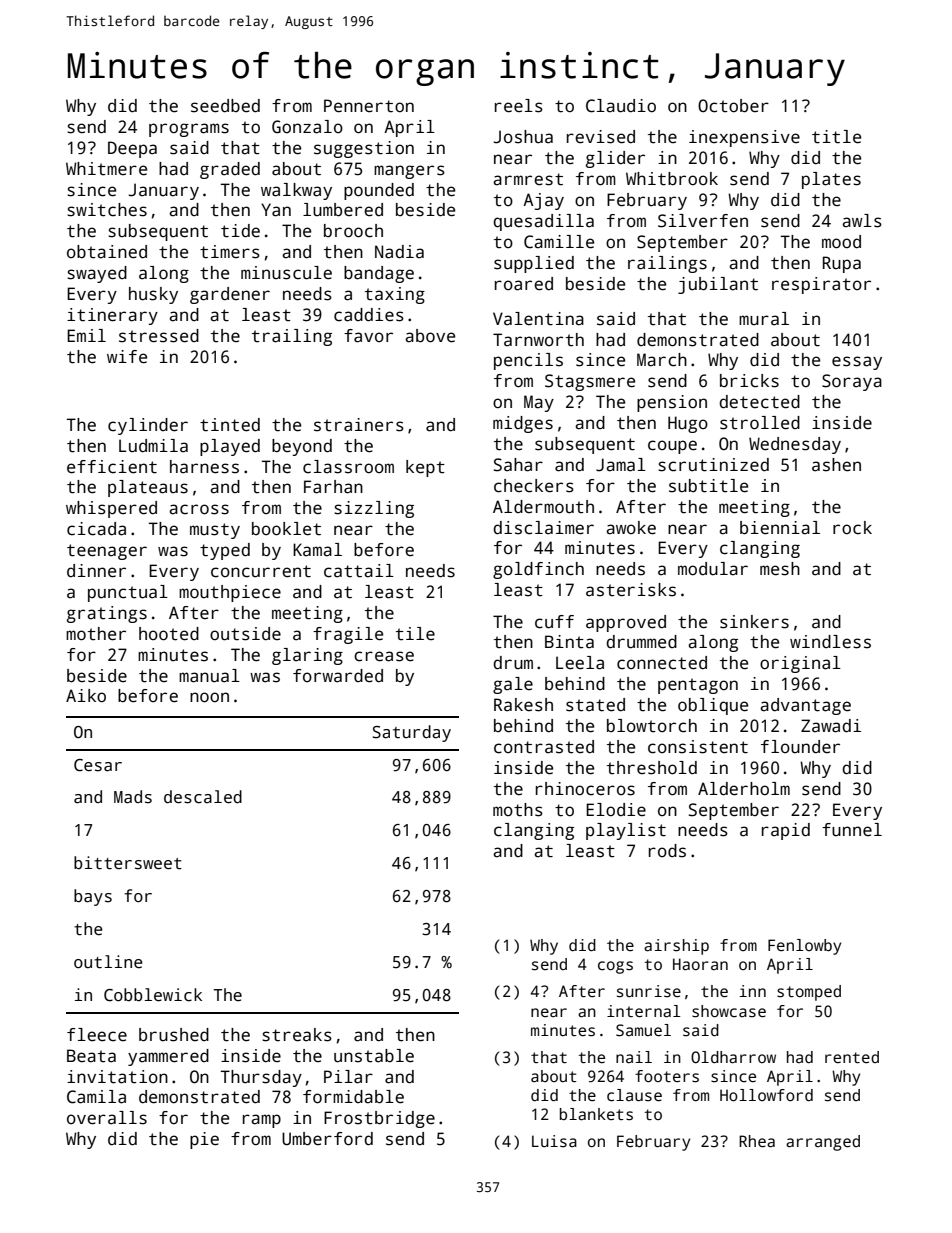 The image size is (952, 1233). What do you see at coordinates (703, 221) in the image?
I see `Silverfen` at bounding box center [703, 221].
